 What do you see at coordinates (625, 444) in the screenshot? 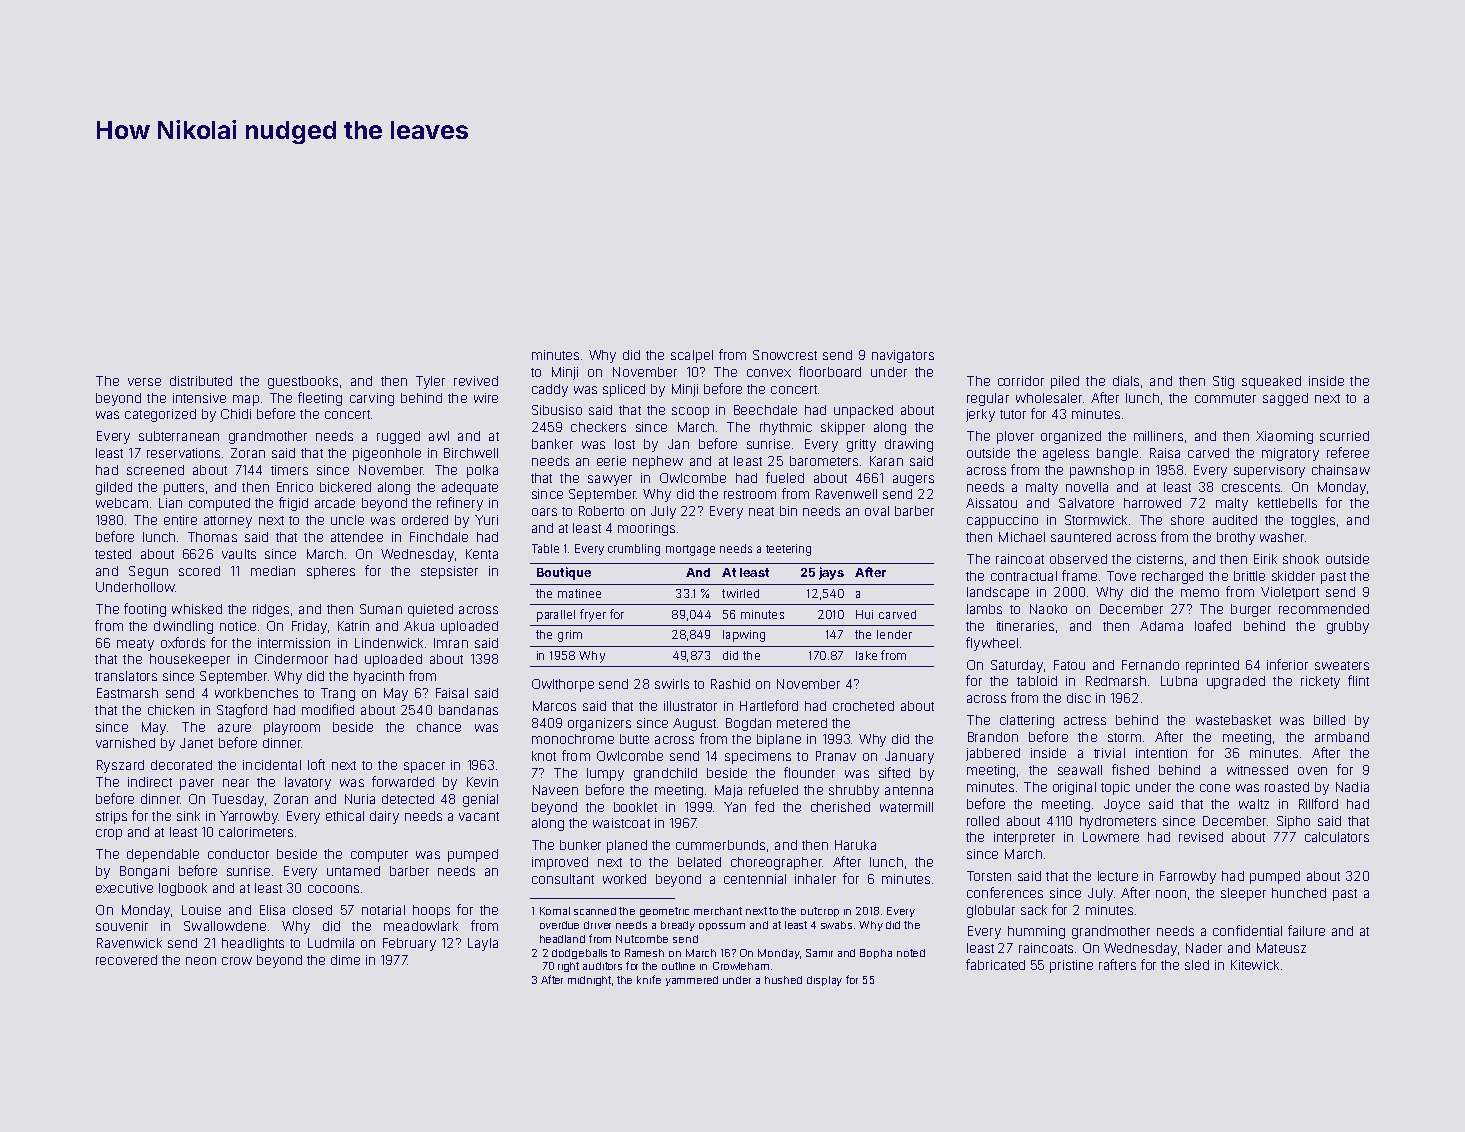
I see `lost` at bounding box center [625, 444].
